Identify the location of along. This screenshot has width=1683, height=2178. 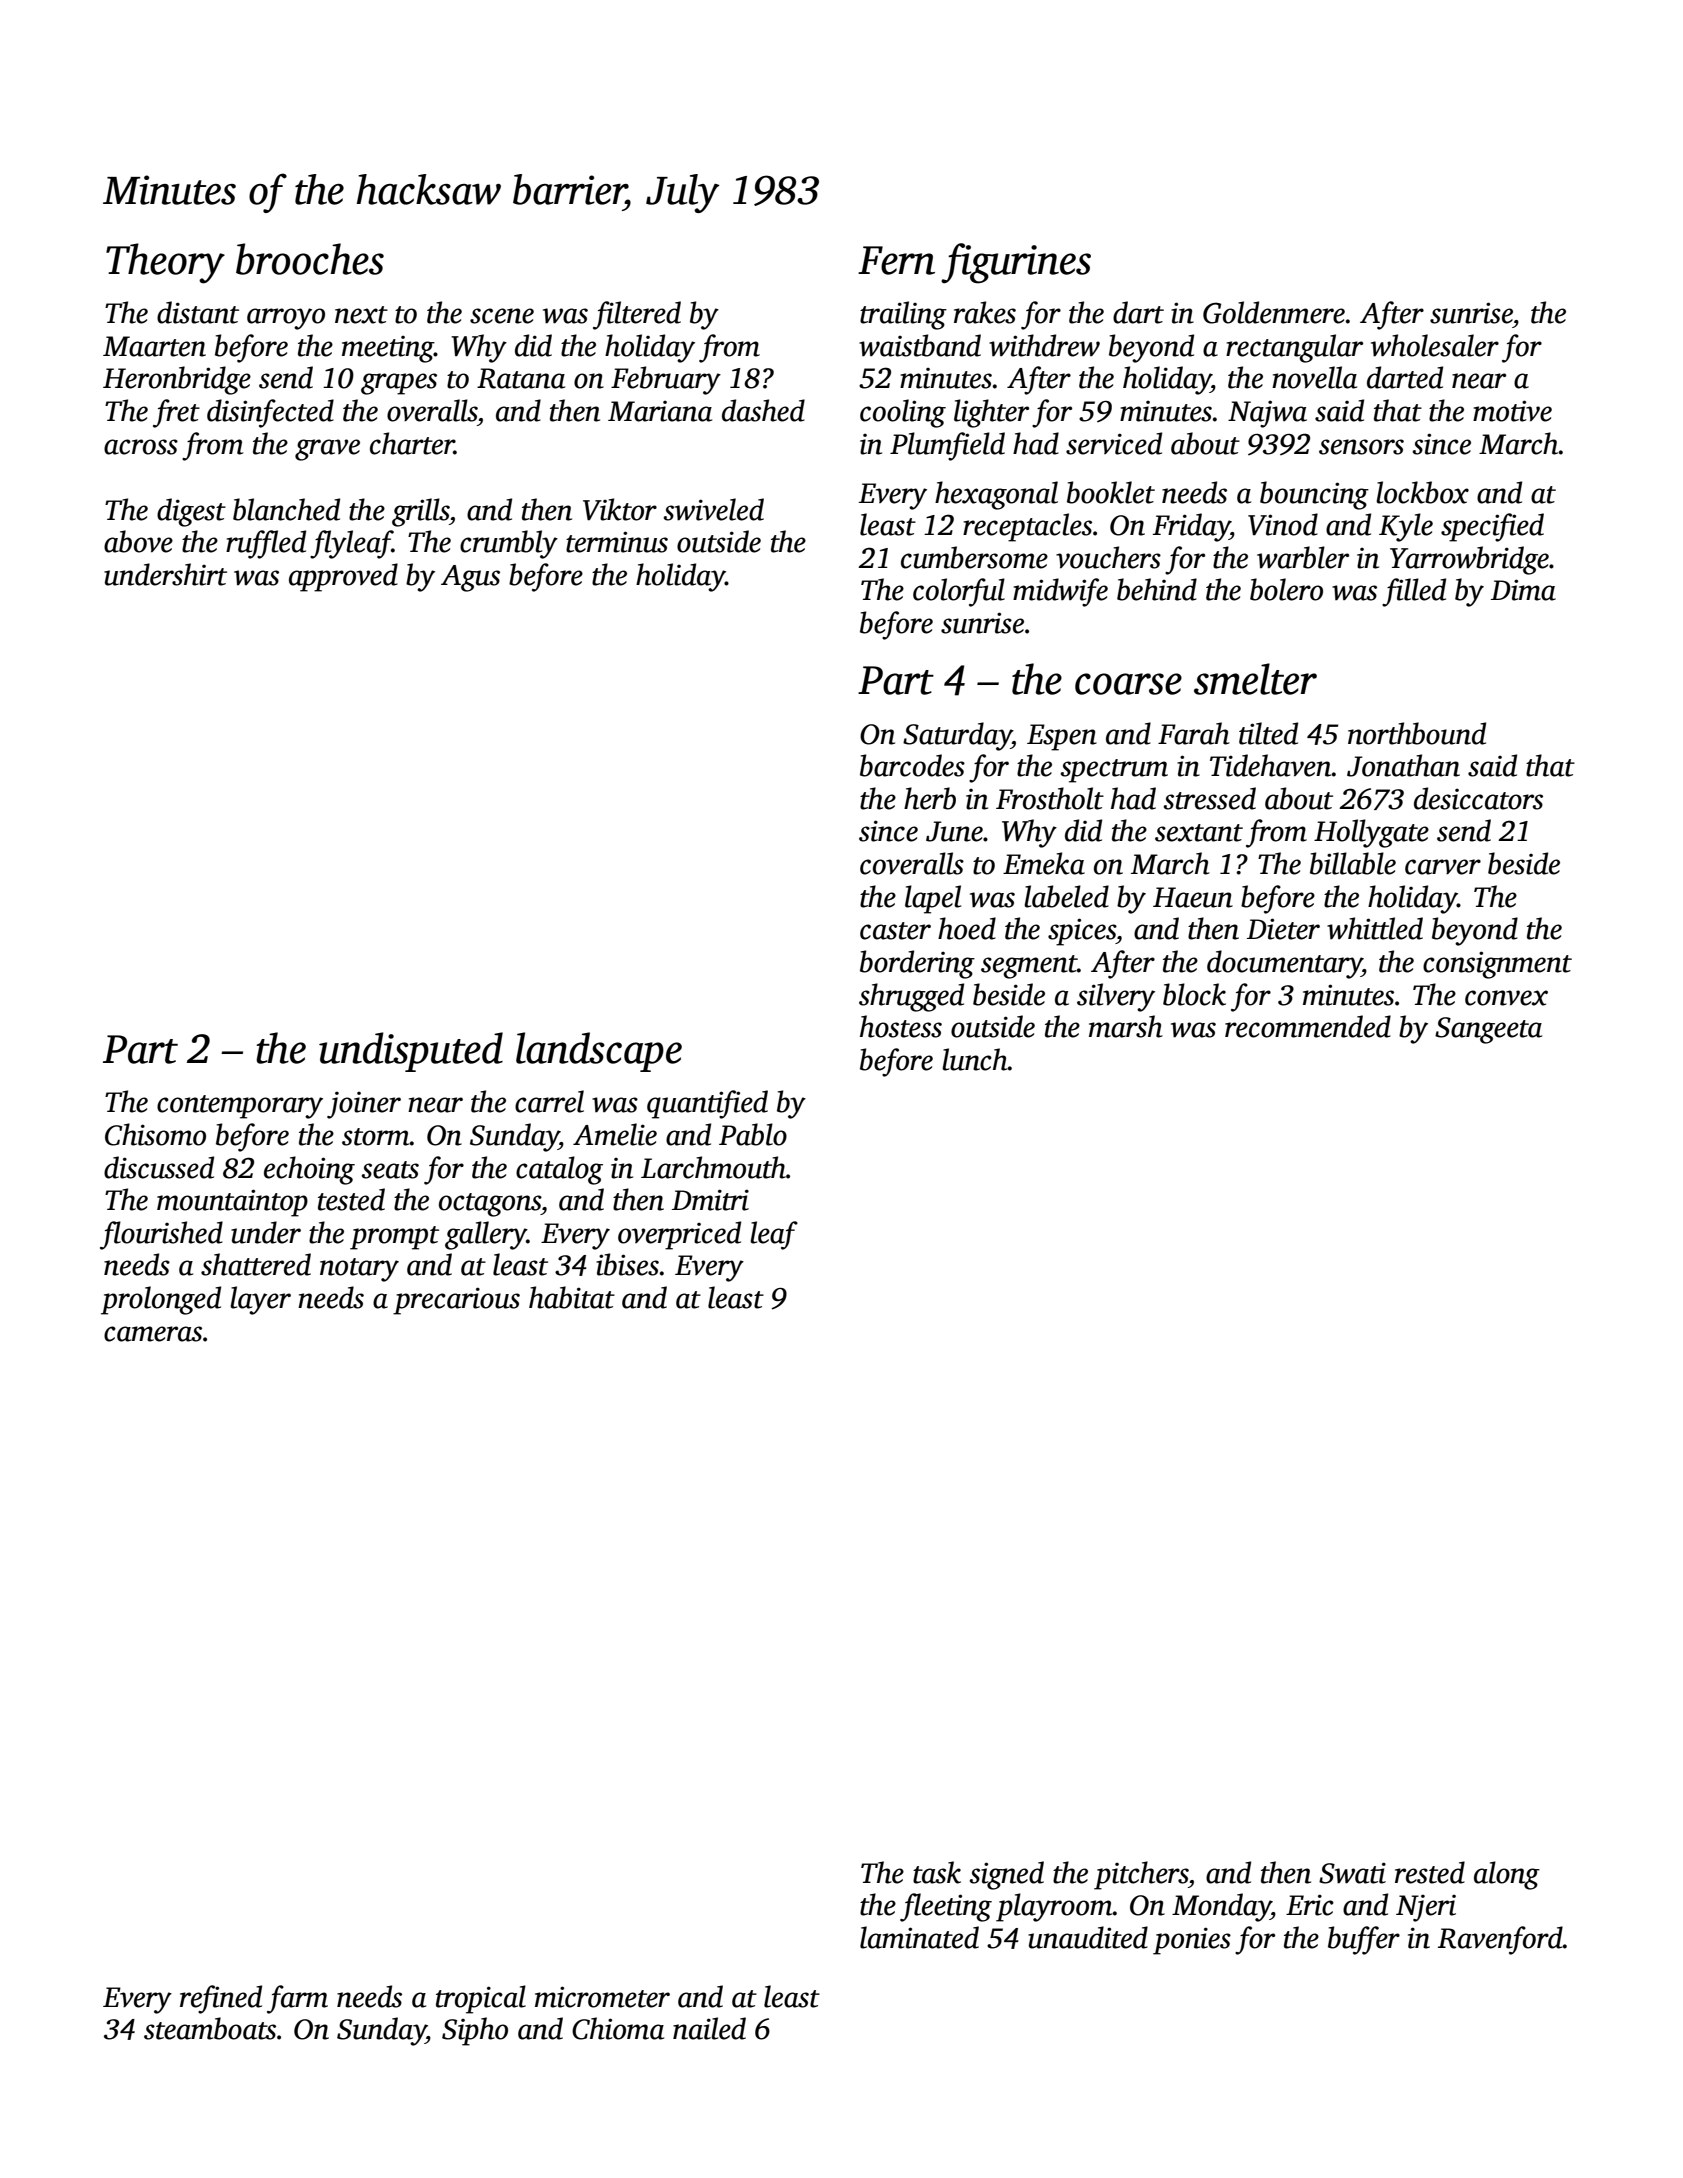
(1507, 1875).
